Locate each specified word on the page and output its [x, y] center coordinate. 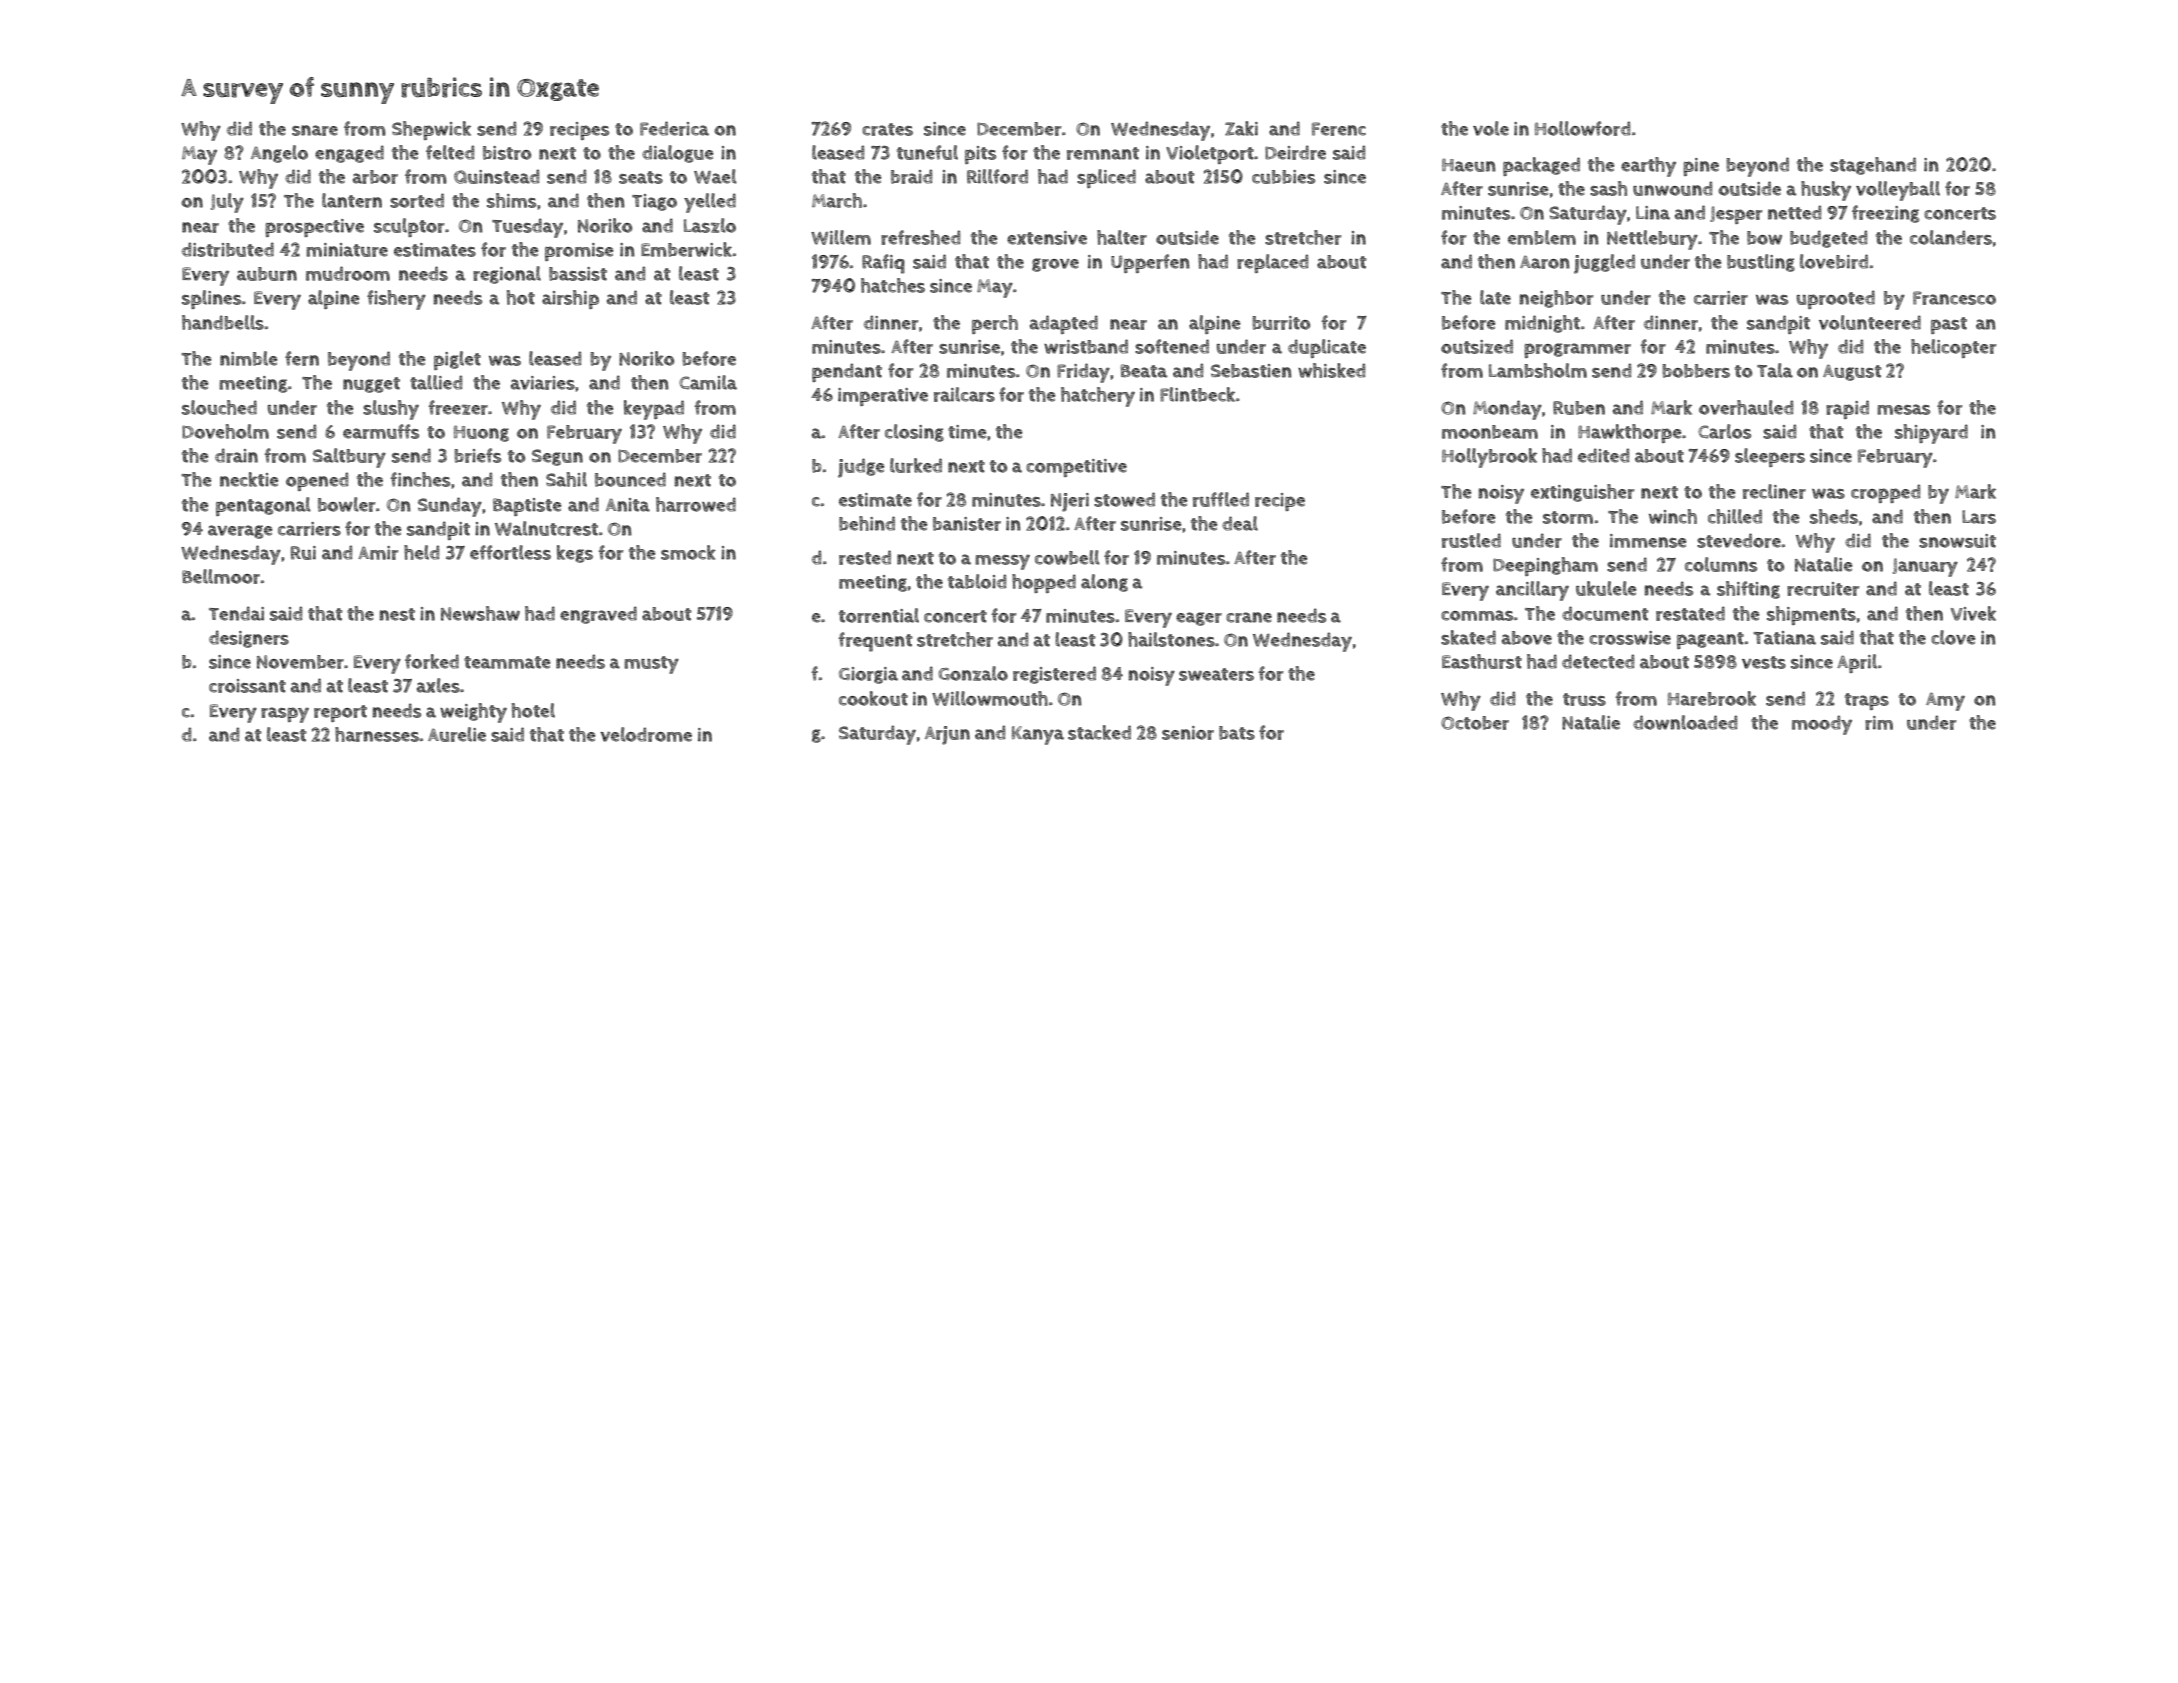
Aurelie [457, 734]
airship [570, 299]
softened [1172, 346]
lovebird [1834, 261]
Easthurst [1482, 661]
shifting [1748, 590]
